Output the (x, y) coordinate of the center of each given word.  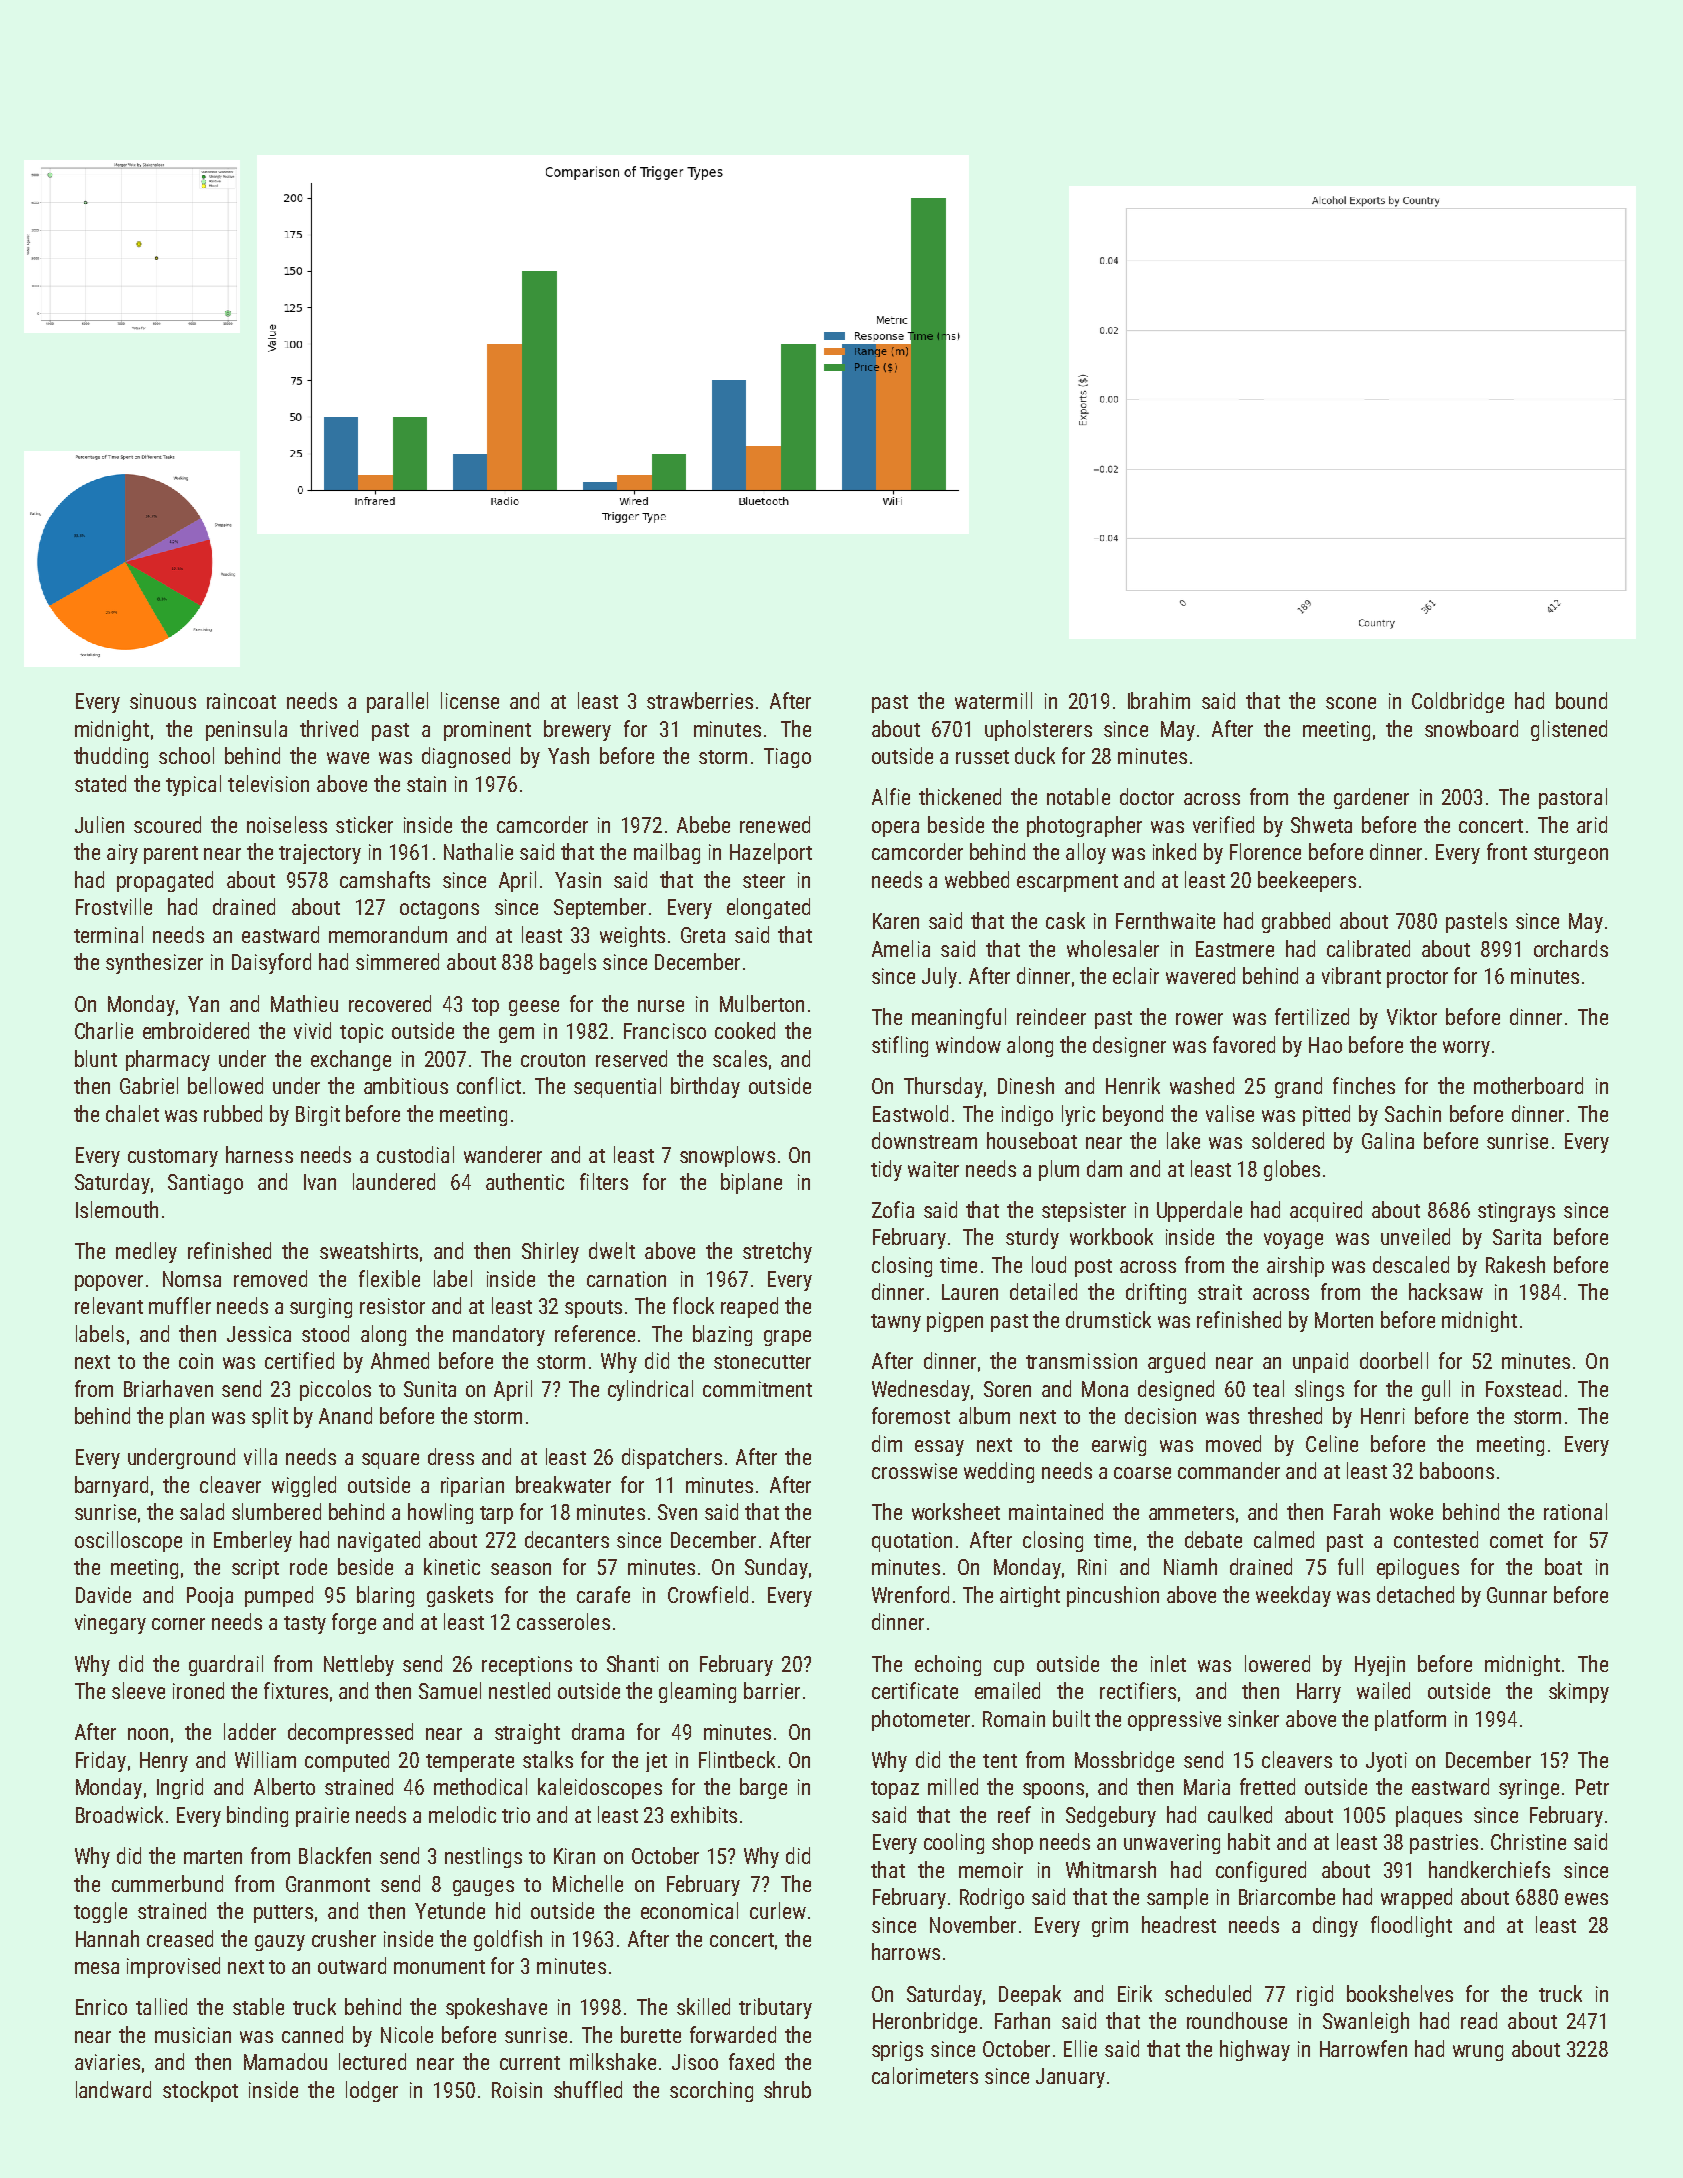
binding (257, 1816)
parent (171, 855)
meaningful (959, 1018)
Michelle (588, 1883)
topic (361, 1033)
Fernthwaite (1165, 920)
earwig (1119, 1446)
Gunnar (1517, 1595)
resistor (392, 1306)
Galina (1388, 1140)
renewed (775, 824)
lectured (372, 2061)
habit (1249, 1841)
